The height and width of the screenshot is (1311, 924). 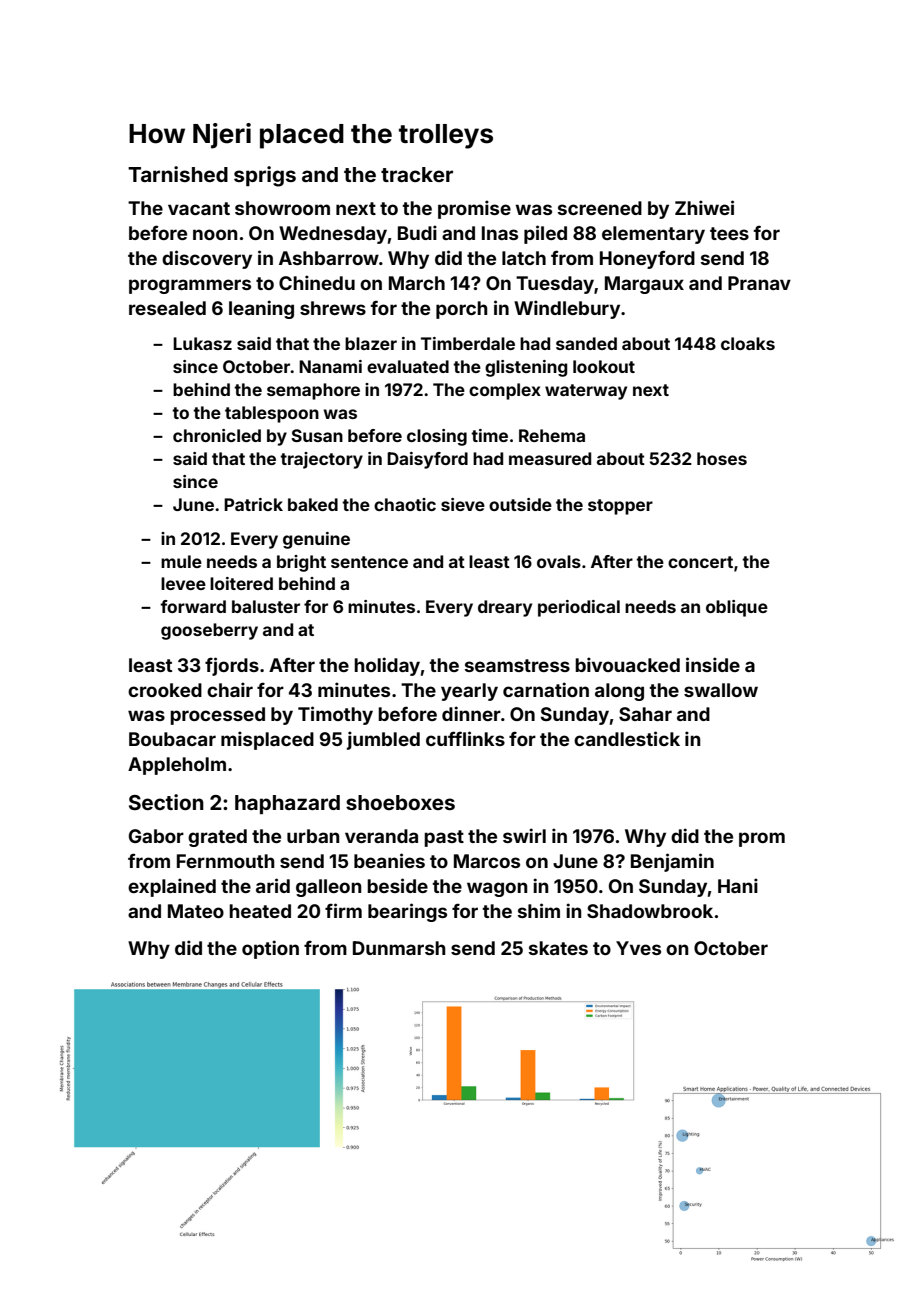 I want to click on Patrick, so click(x=253, y=504).
